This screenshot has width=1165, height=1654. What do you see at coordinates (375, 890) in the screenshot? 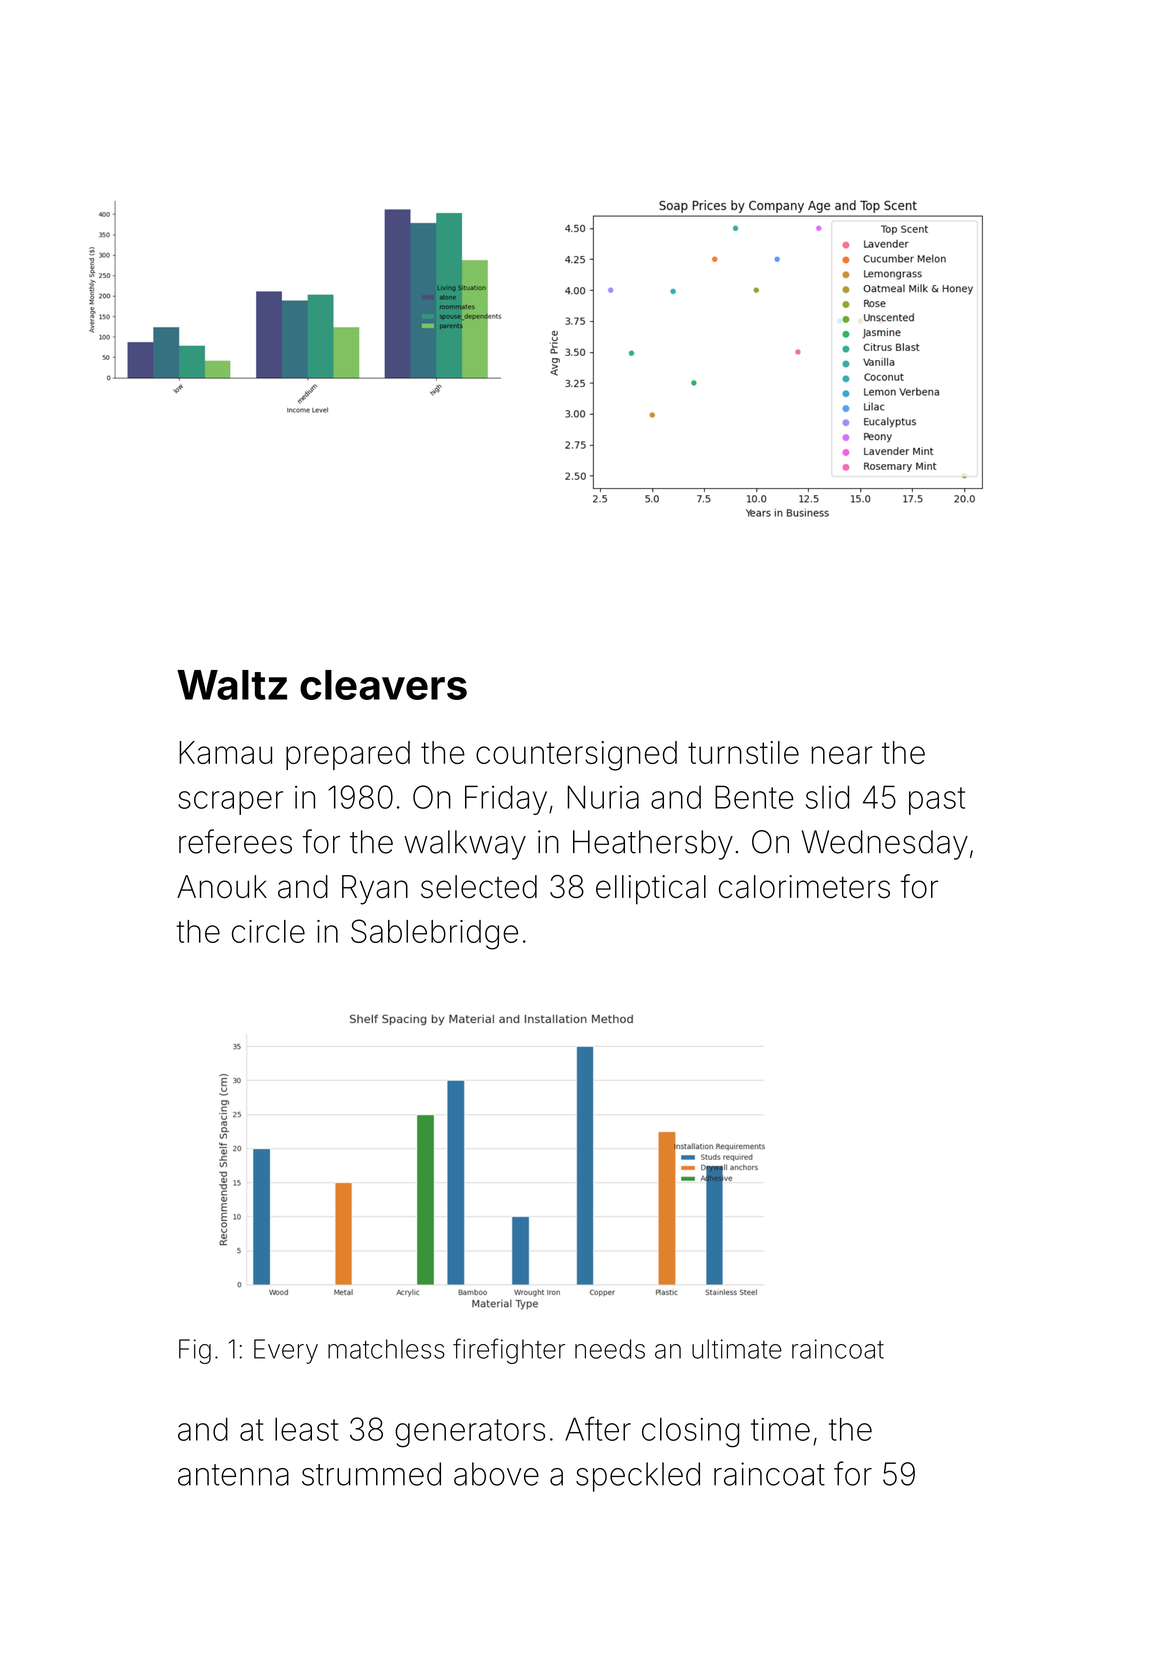
I see `Ryan` at bounding box center [375, 890].
